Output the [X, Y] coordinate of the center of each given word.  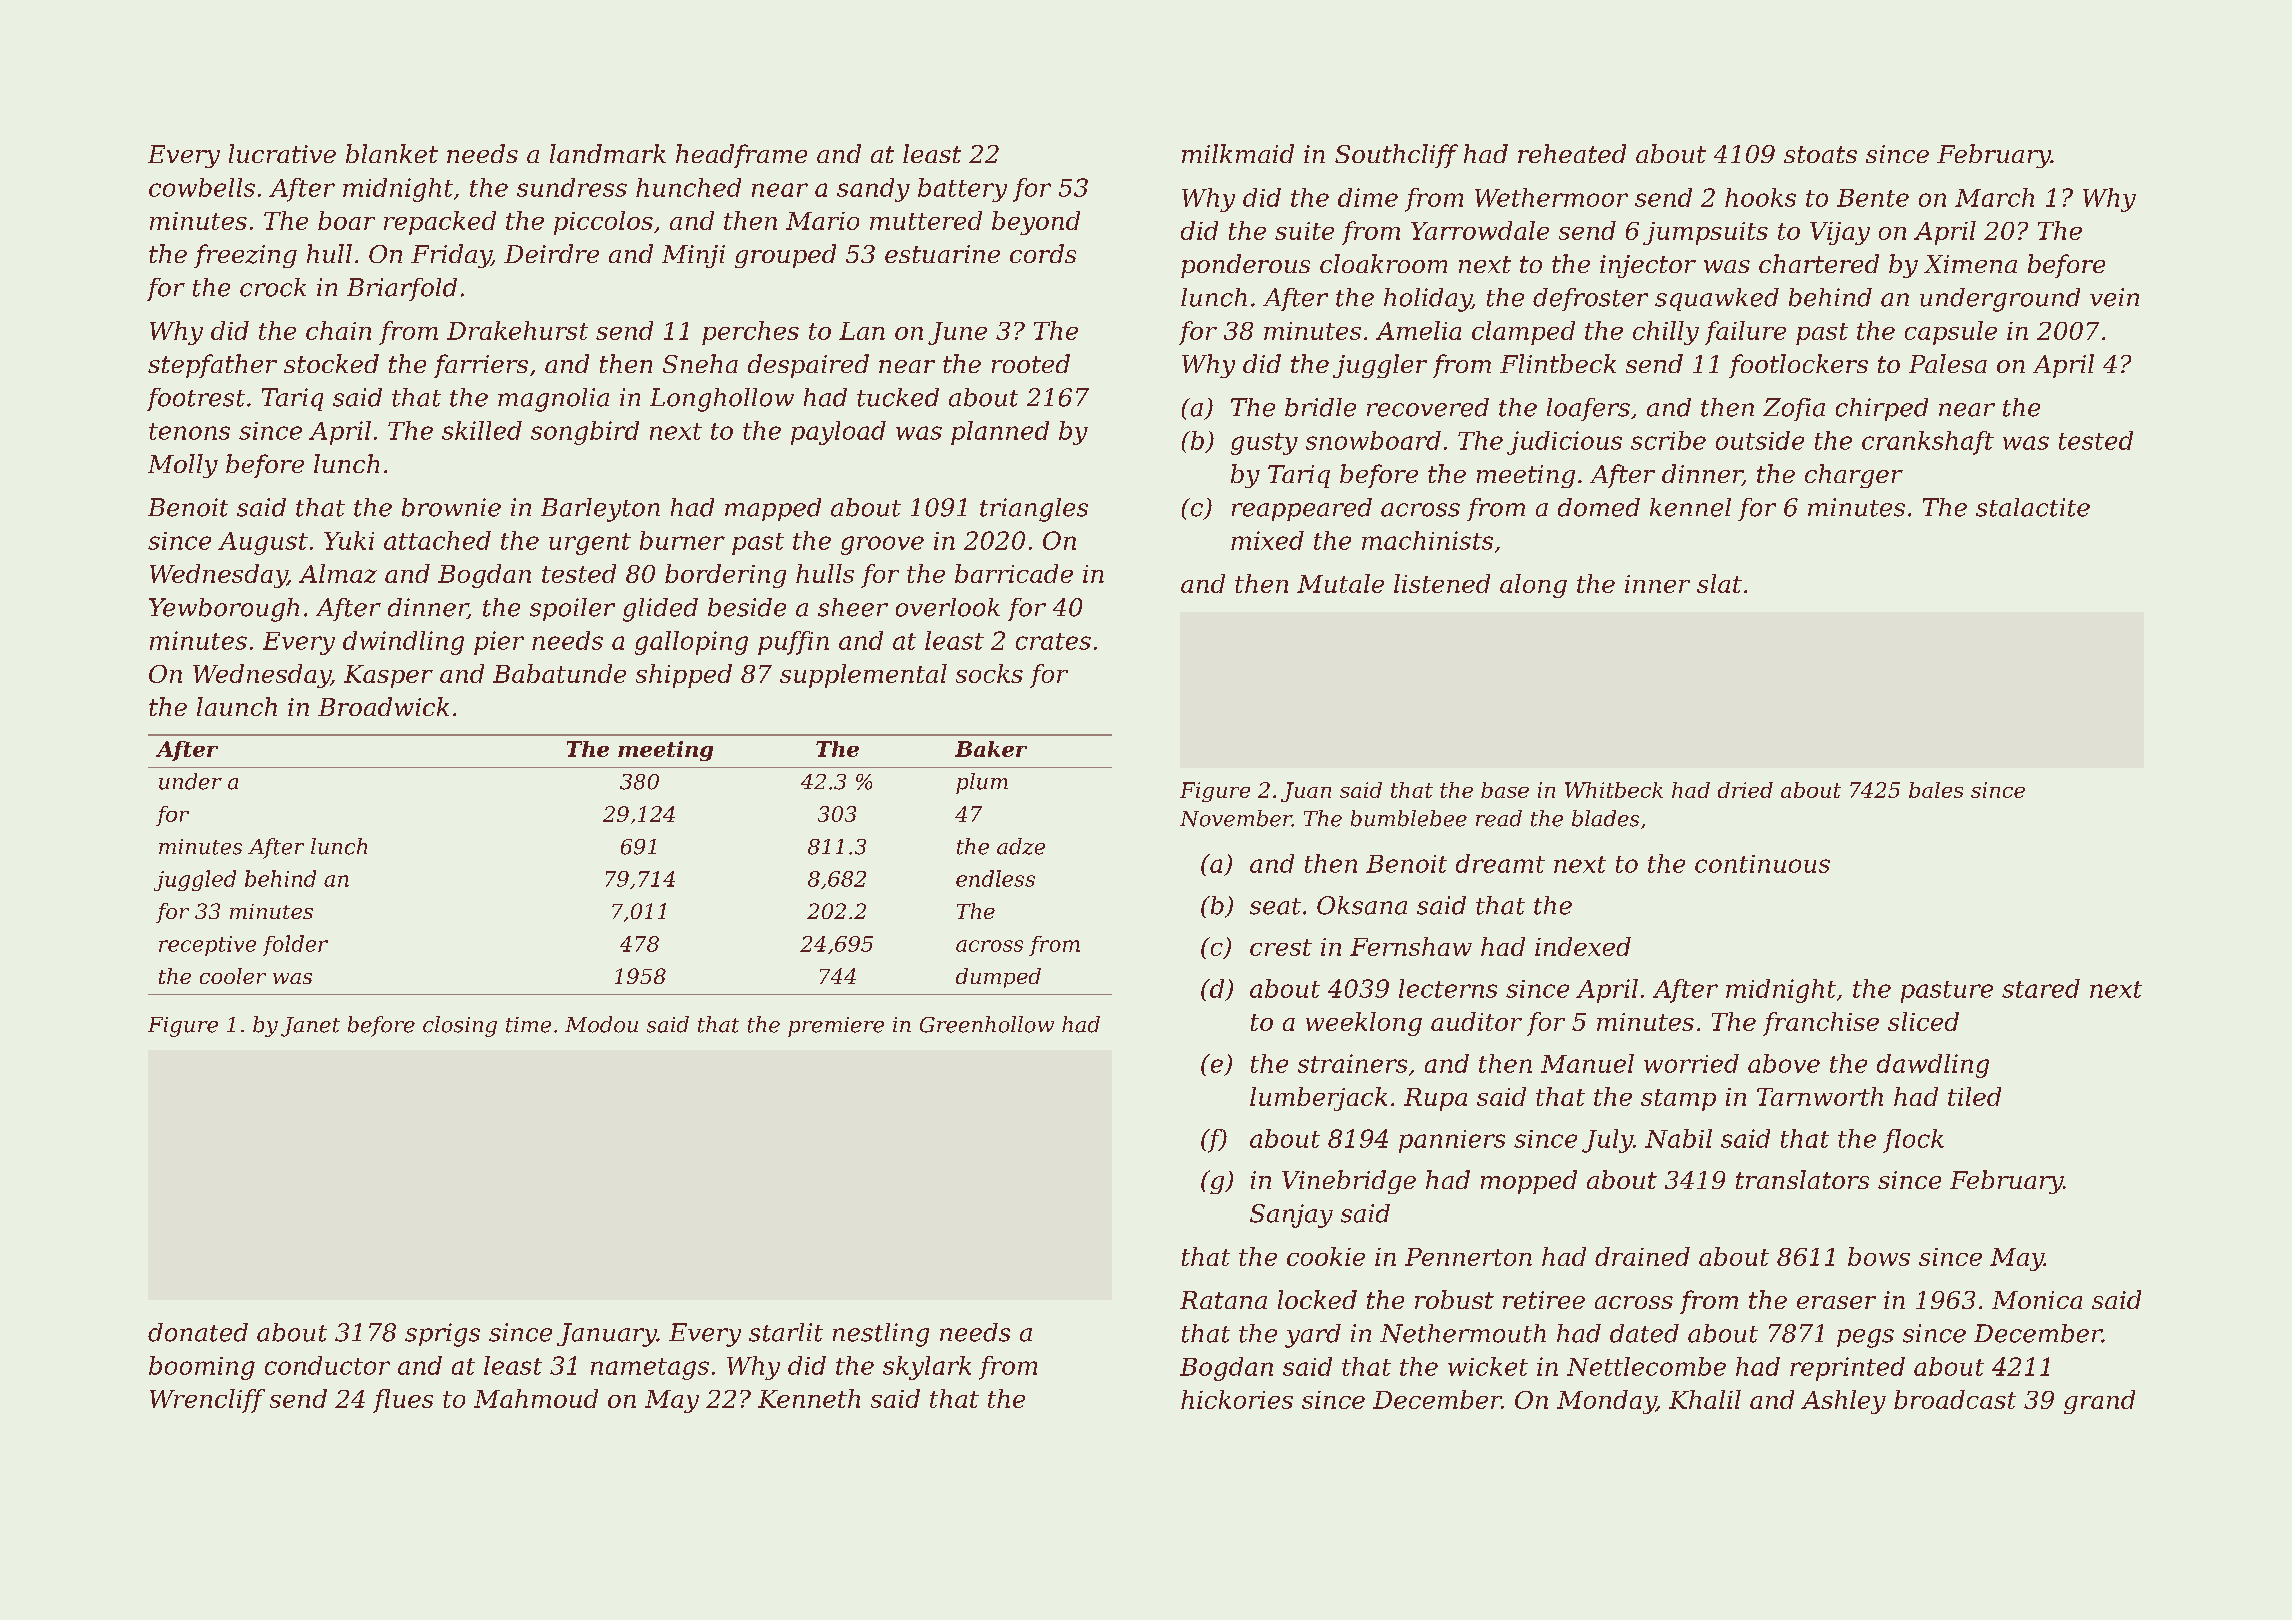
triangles [1034, 510]
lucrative [282, 153]
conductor [327, 1365]
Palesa [1948, 363]
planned [1000, 433]
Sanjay [1291, 1216]
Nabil [1678, 1138]
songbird [585, 433]
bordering [725, 576]
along [1533, 586]
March [1994, 197]
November [1236, 818]
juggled [195, 880]
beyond [1036, 223]
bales [1936, 790]
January [607, 1335]
